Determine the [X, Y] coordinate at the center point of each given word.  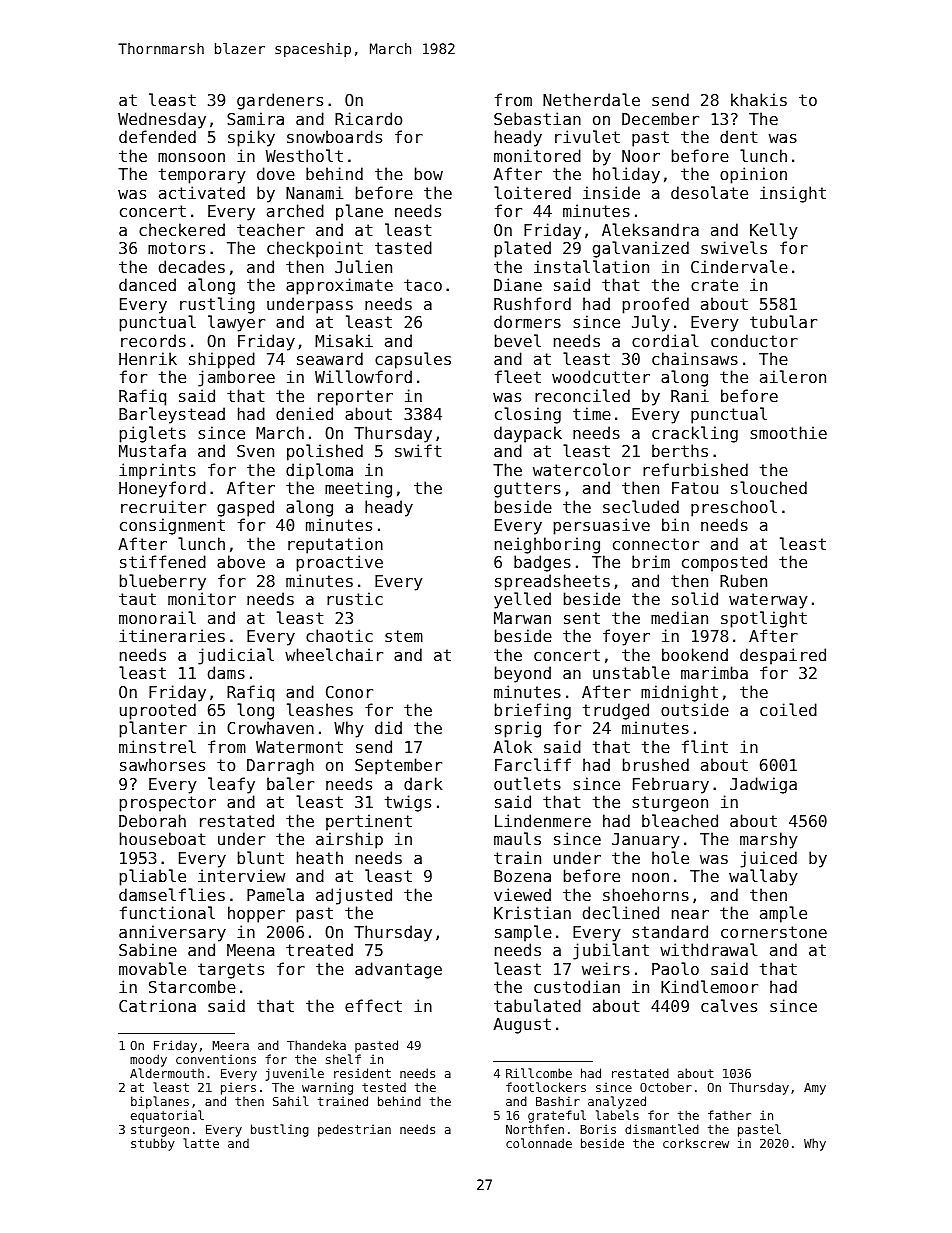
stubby [153, 1144]
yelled [522, 600]
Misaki [344, 340]
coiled [788, 709]
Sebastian [537, 118]
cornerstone [774, 932]
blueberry [163, 582]
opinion [753, 175]
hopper [256, 914]
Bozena [522, 876]
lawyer [236, 323]
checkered [182, 229]
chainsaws [695, 358]
